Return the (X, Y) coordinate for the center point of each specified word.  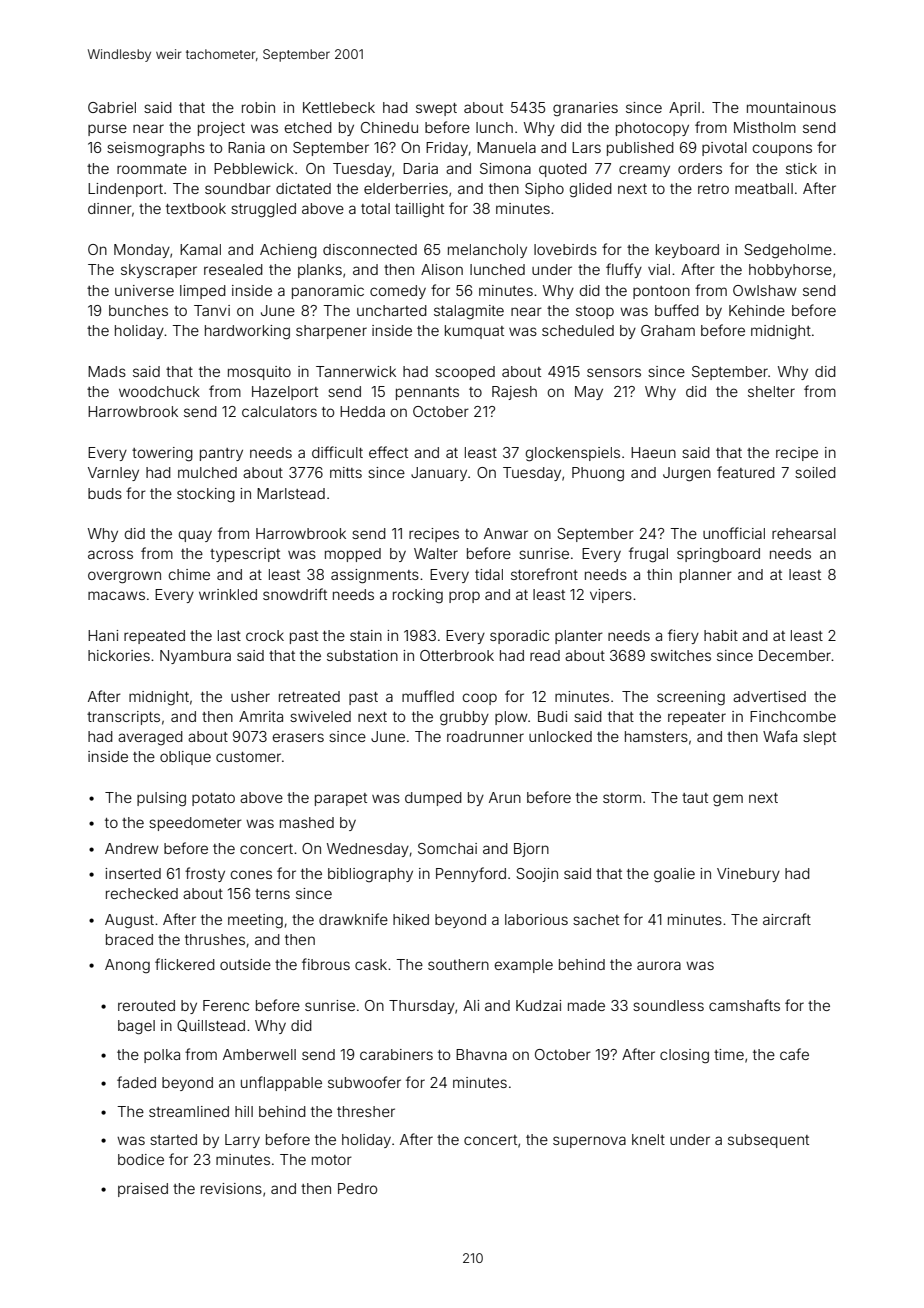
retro (713, 189)
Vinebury (748, 875)
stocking (206, 495)
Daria (420, 168)
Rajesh (514, 393)
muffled (428, 696)
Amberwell (259, 1054)
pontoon (661, 292)
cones (251, 874)
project (221, 129)
